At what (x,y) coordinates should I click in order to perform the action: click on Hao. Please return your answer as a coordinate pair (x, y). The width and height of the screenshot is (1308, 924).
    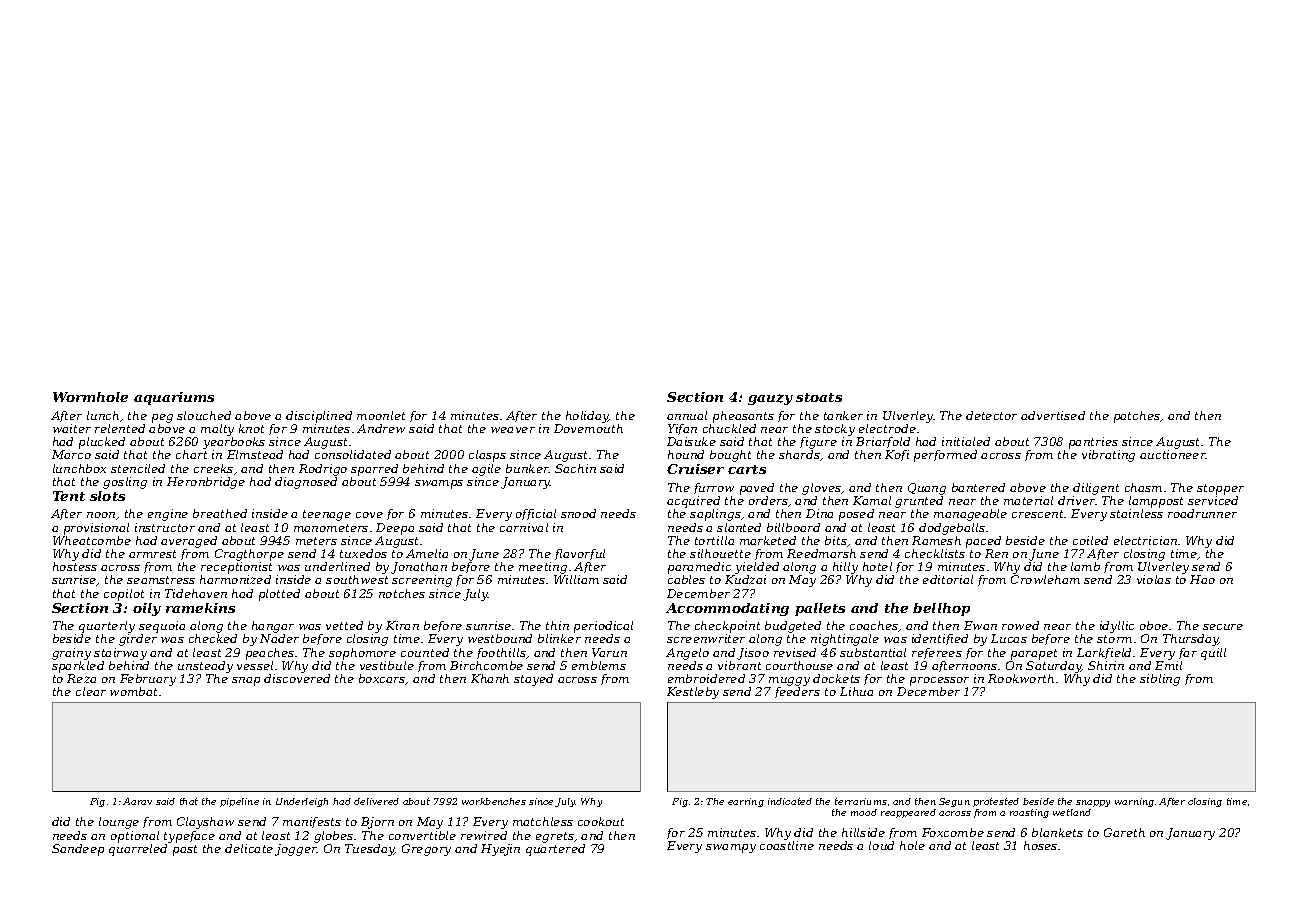
    Looking at the image, I should click on (1202, 579).
